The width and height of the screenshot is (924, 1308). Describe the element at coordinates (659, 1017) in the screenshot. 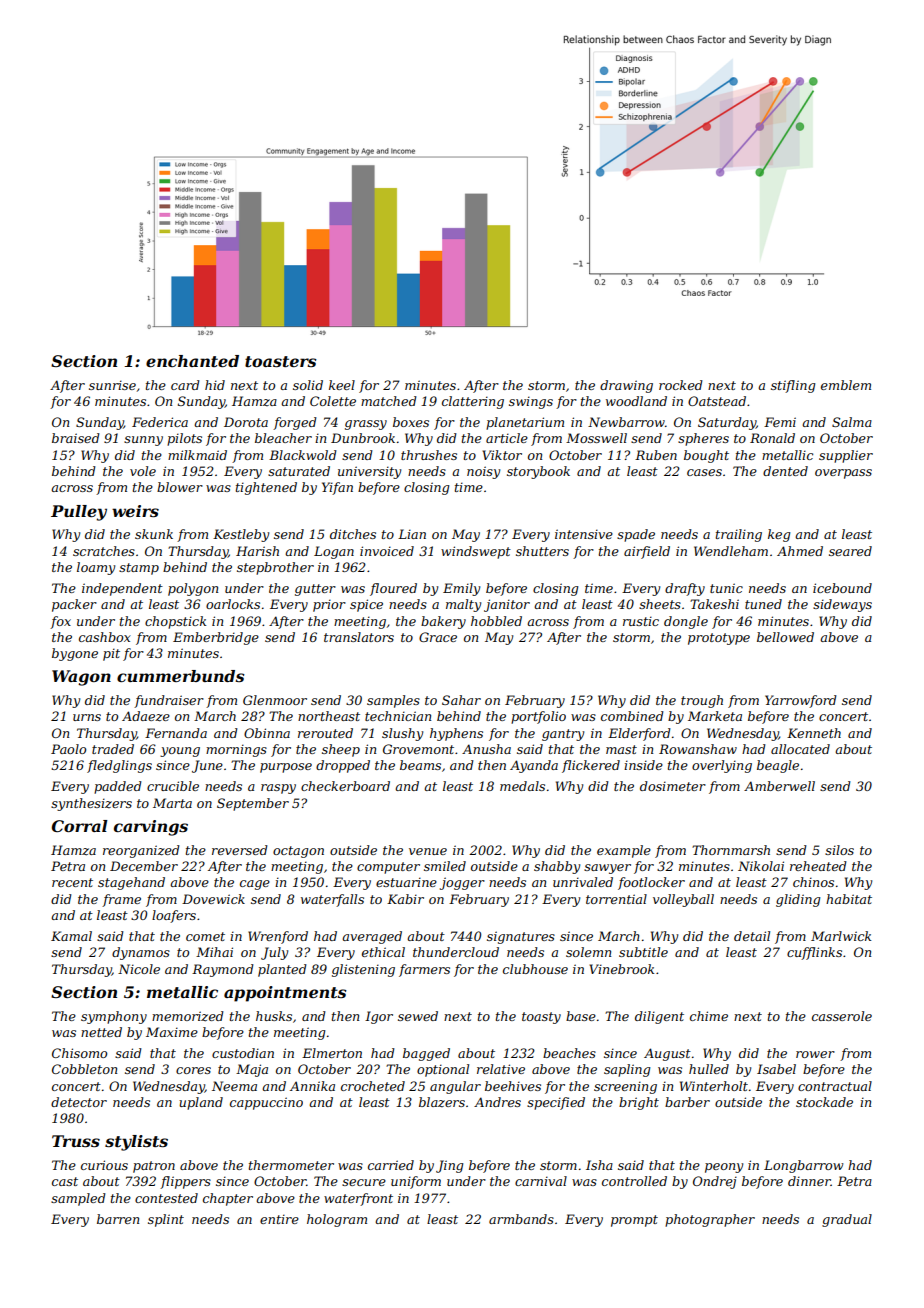

I see `diligent` at that location.
